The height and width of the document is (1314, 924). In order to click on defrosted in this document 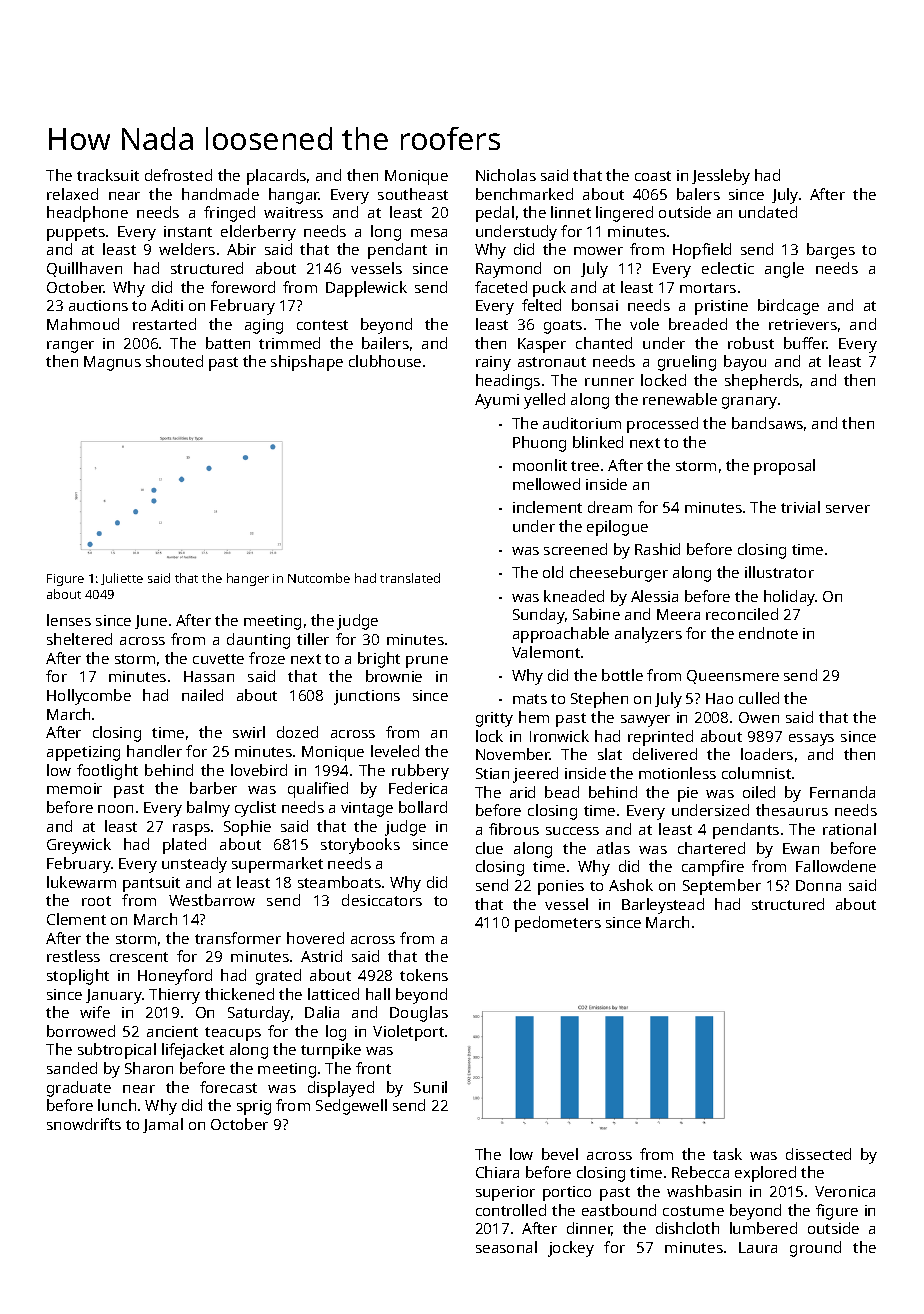, I will do `click(178, 175)`.
